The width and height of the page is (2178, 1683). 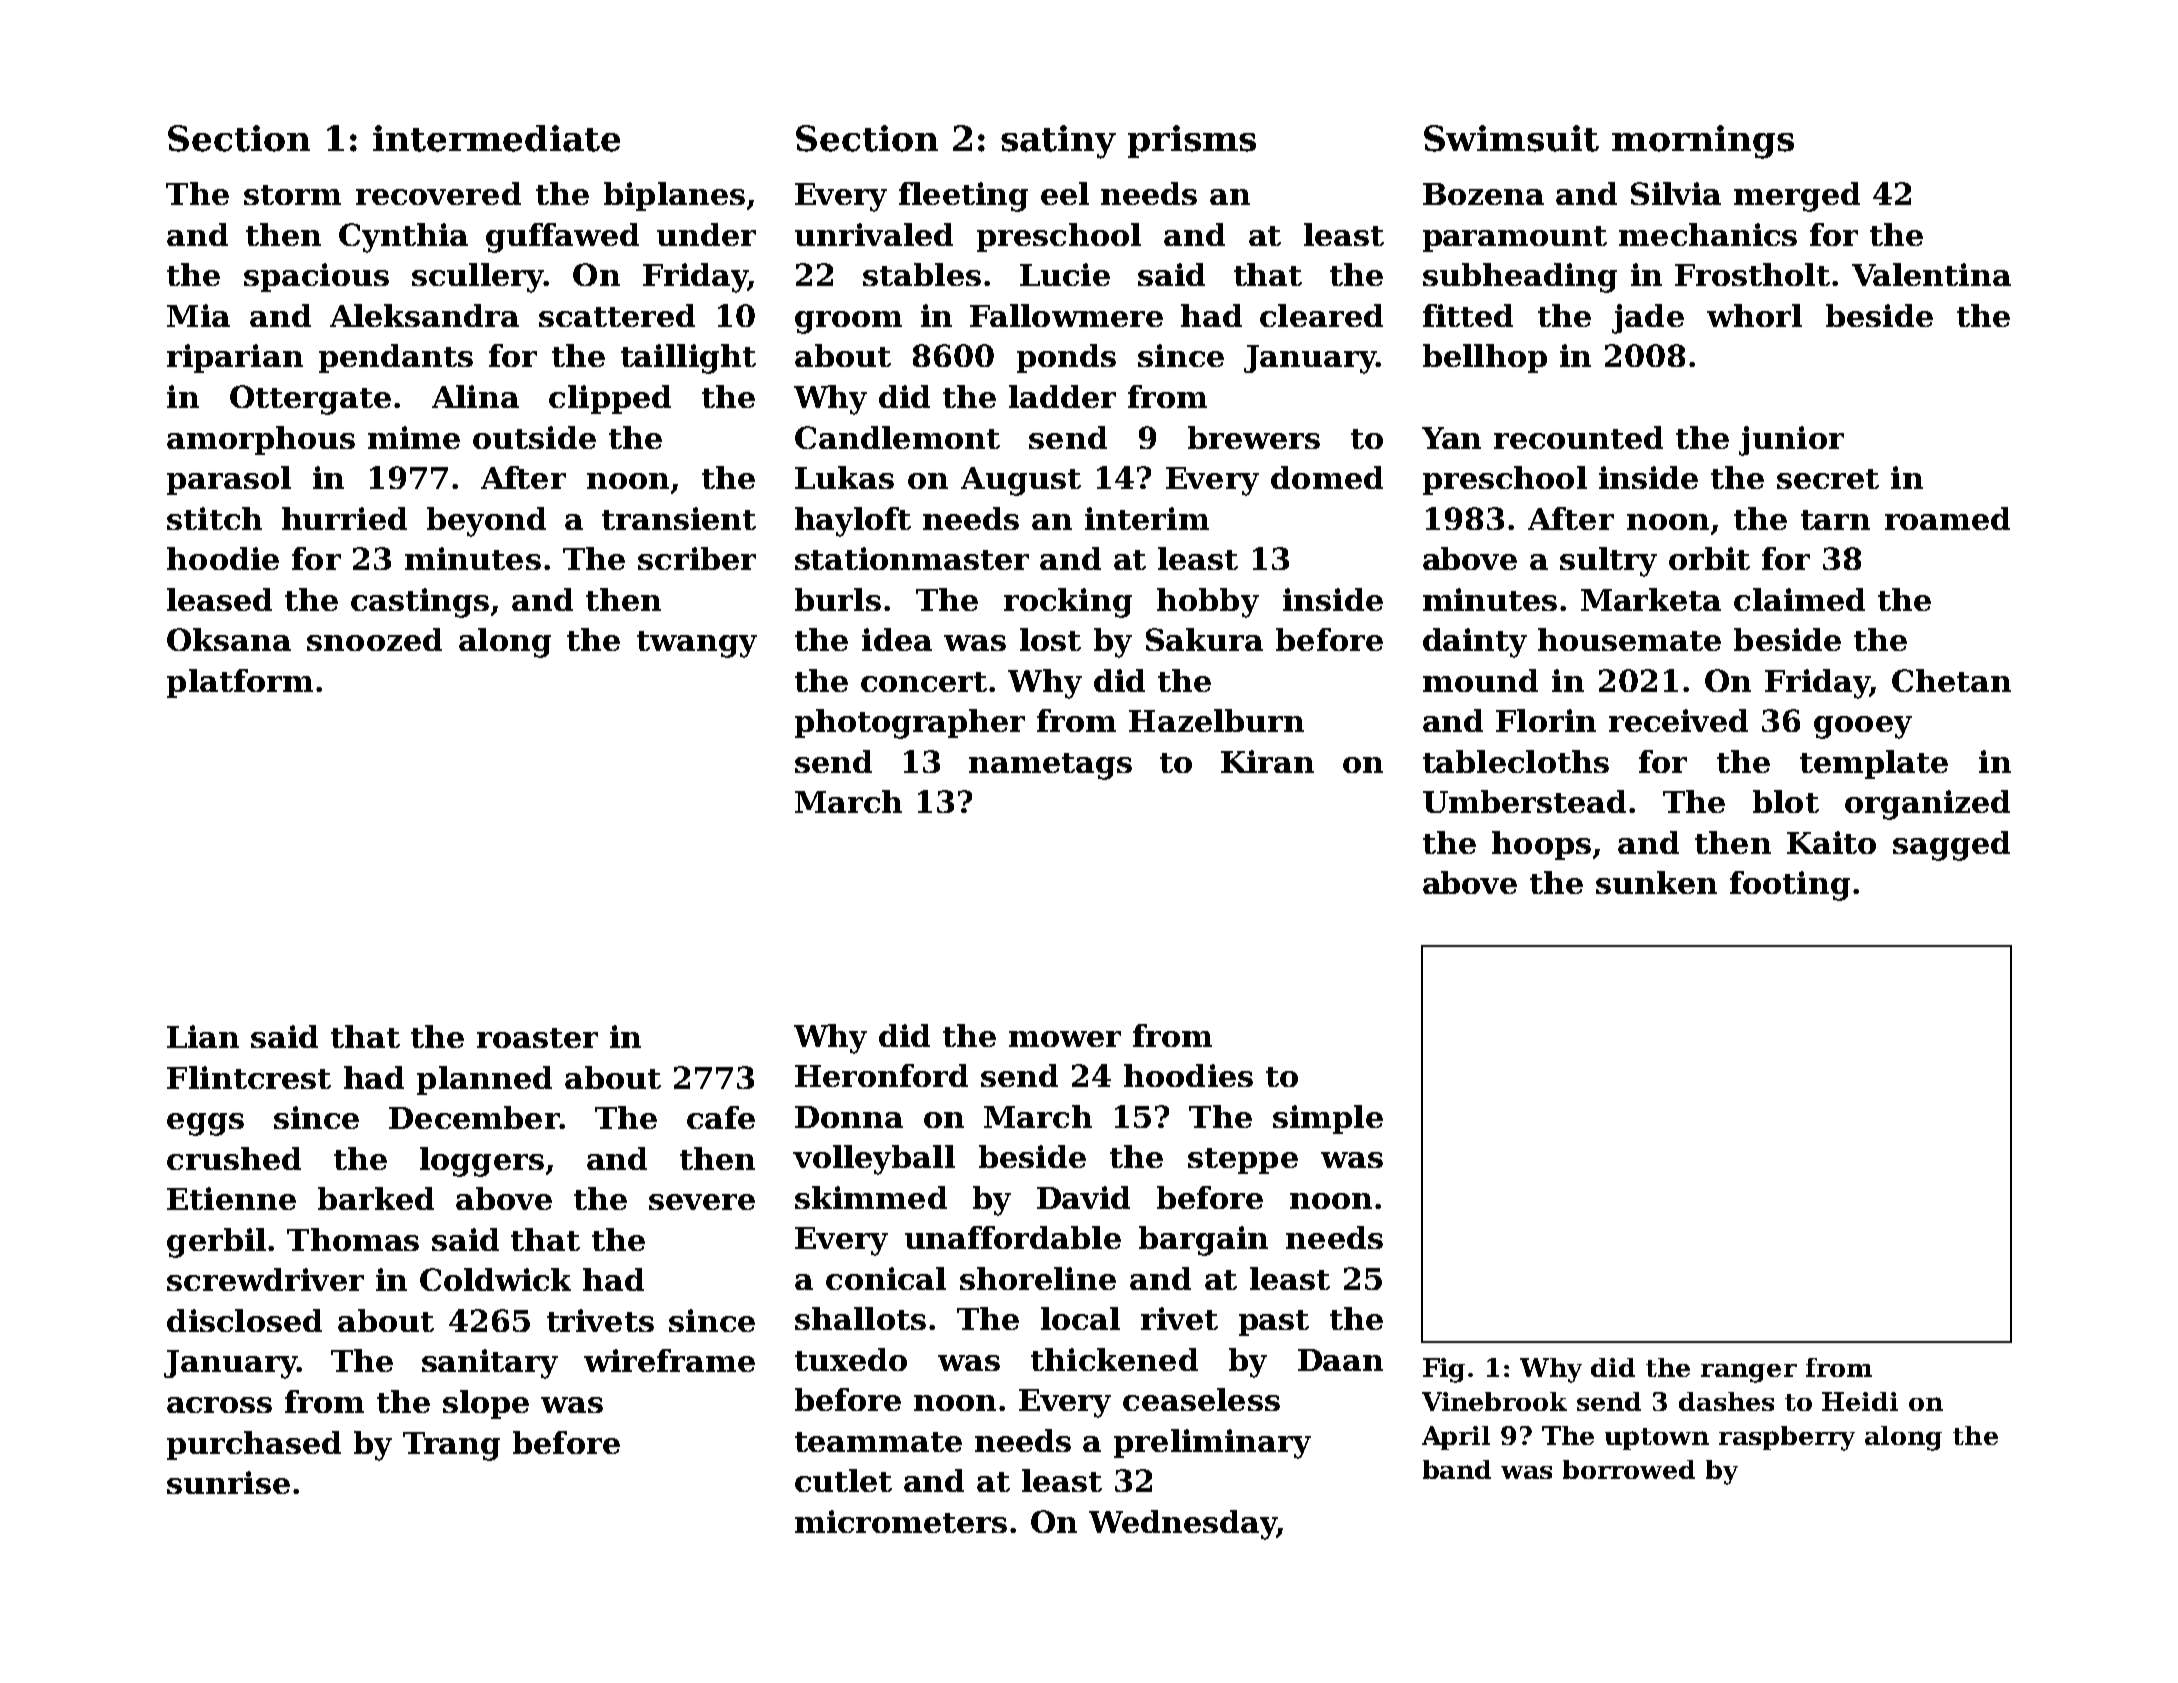 What do you see at coordinates (244, 1320) in the page?
I see `disclosed` at bounding box center [244, 1320].
